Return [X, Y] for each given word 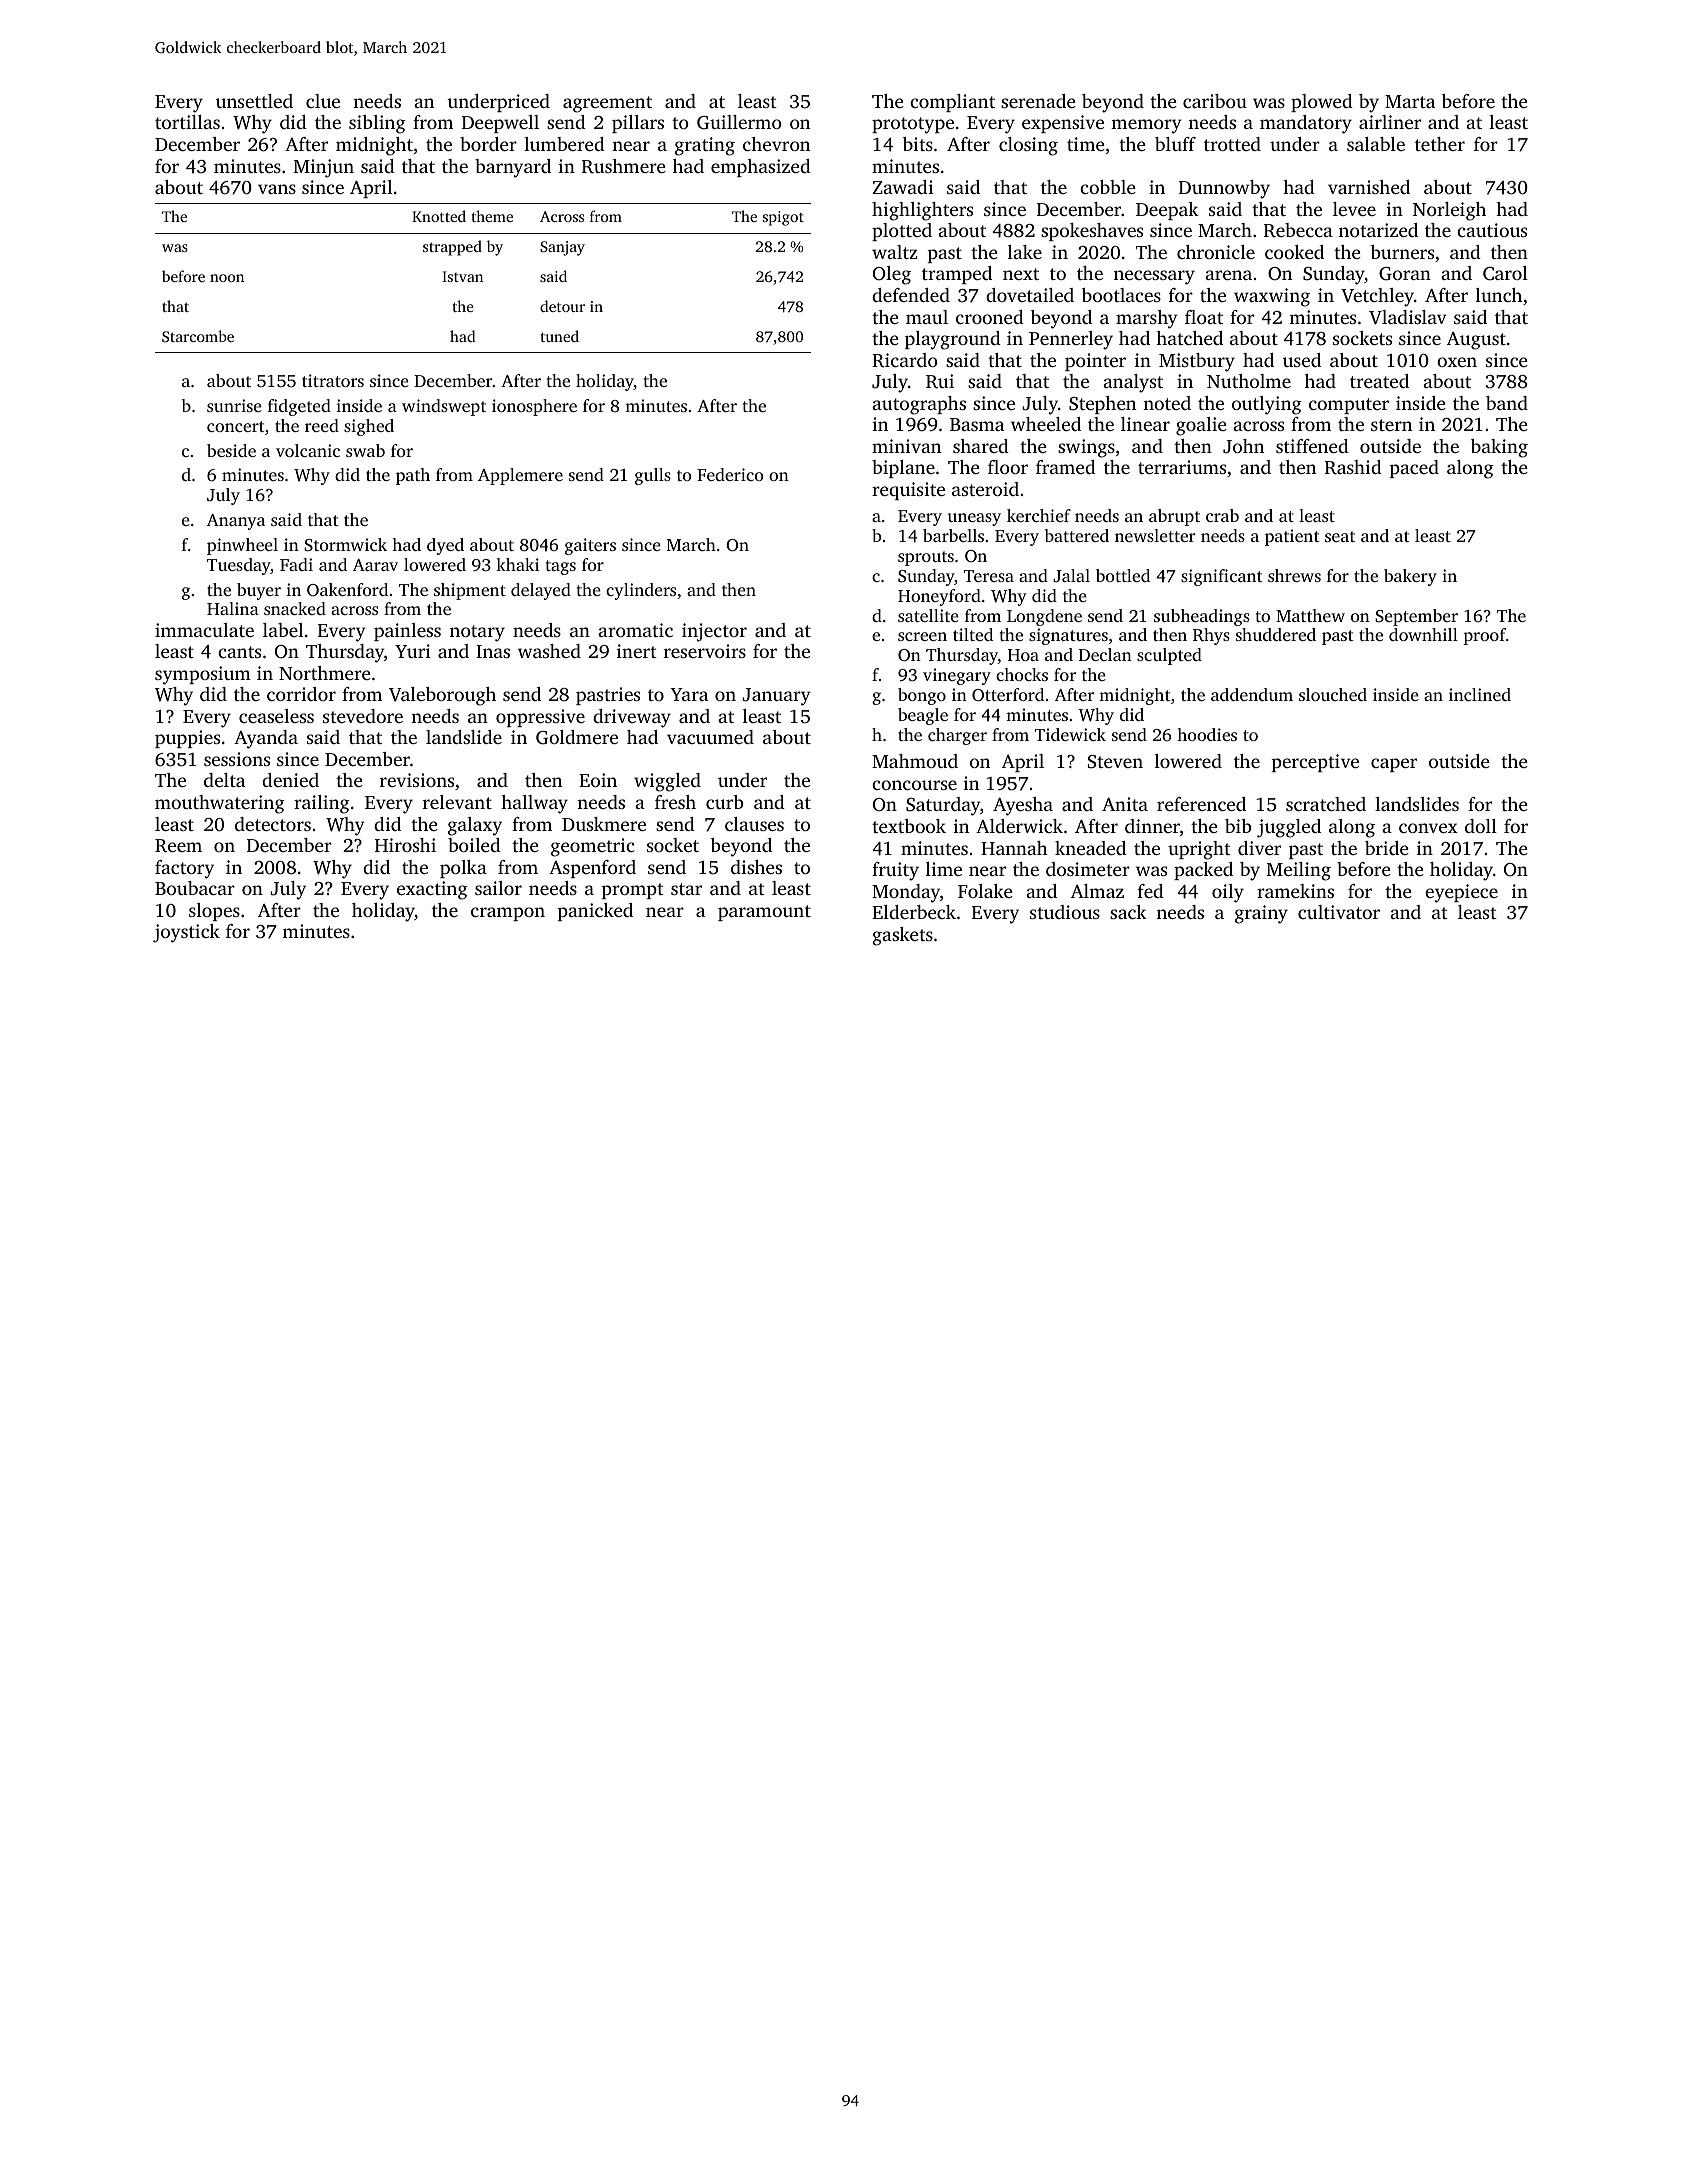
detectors [273, 824]
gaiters [590, 546]
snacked [295, 608]
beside [231, 450]
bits [918, 144]
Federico [730, 474]
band [1507, 403]
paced [1414, 469]
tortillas [187, 122]
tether [1440, 144]
